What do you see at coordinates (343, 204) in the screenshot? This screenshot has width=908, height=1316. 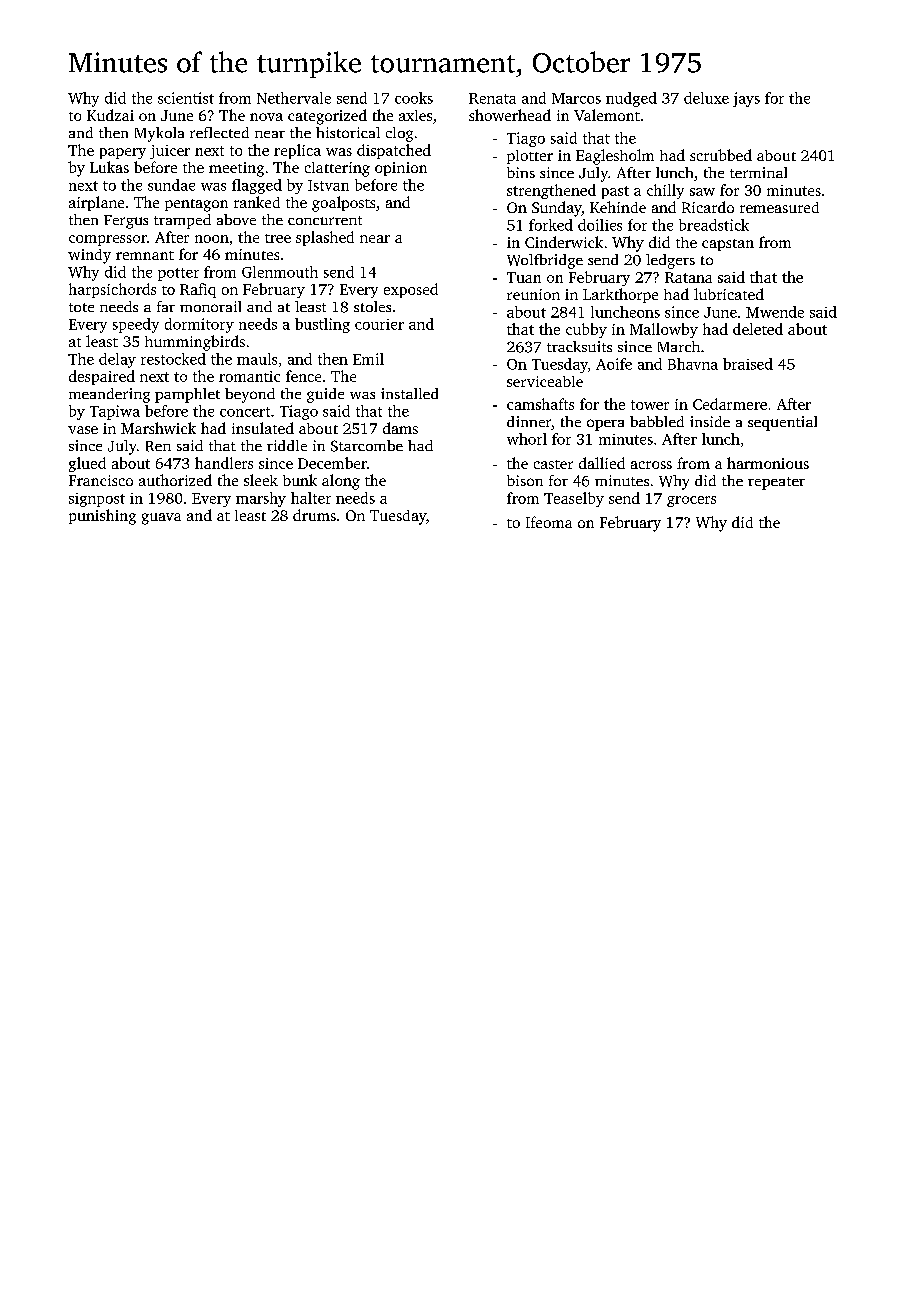 I see `goalposts` at bounding box center [343, 204].
